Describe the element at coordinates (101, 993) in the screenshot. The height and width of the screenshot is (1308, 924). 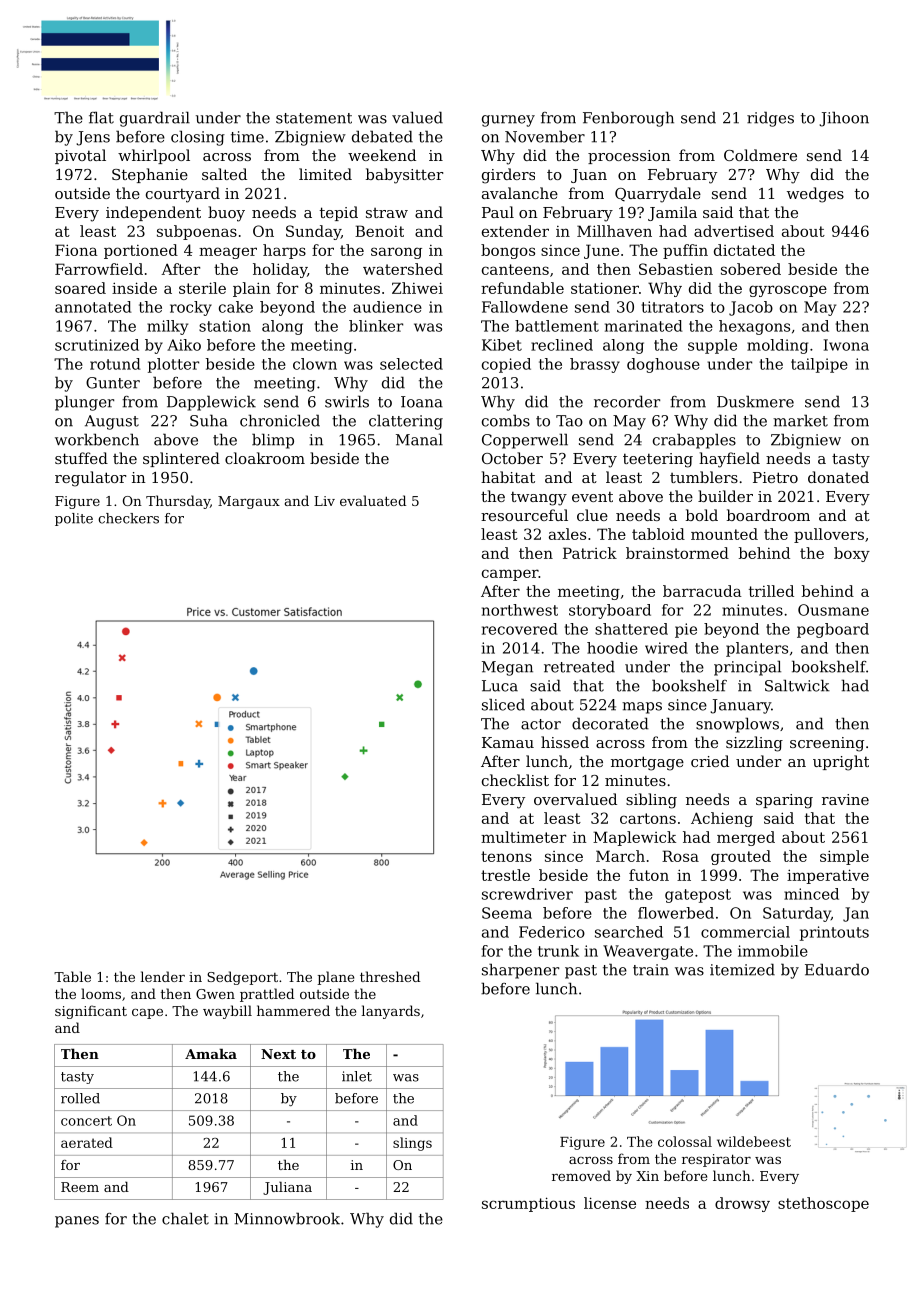
I see `looms` at that location.
